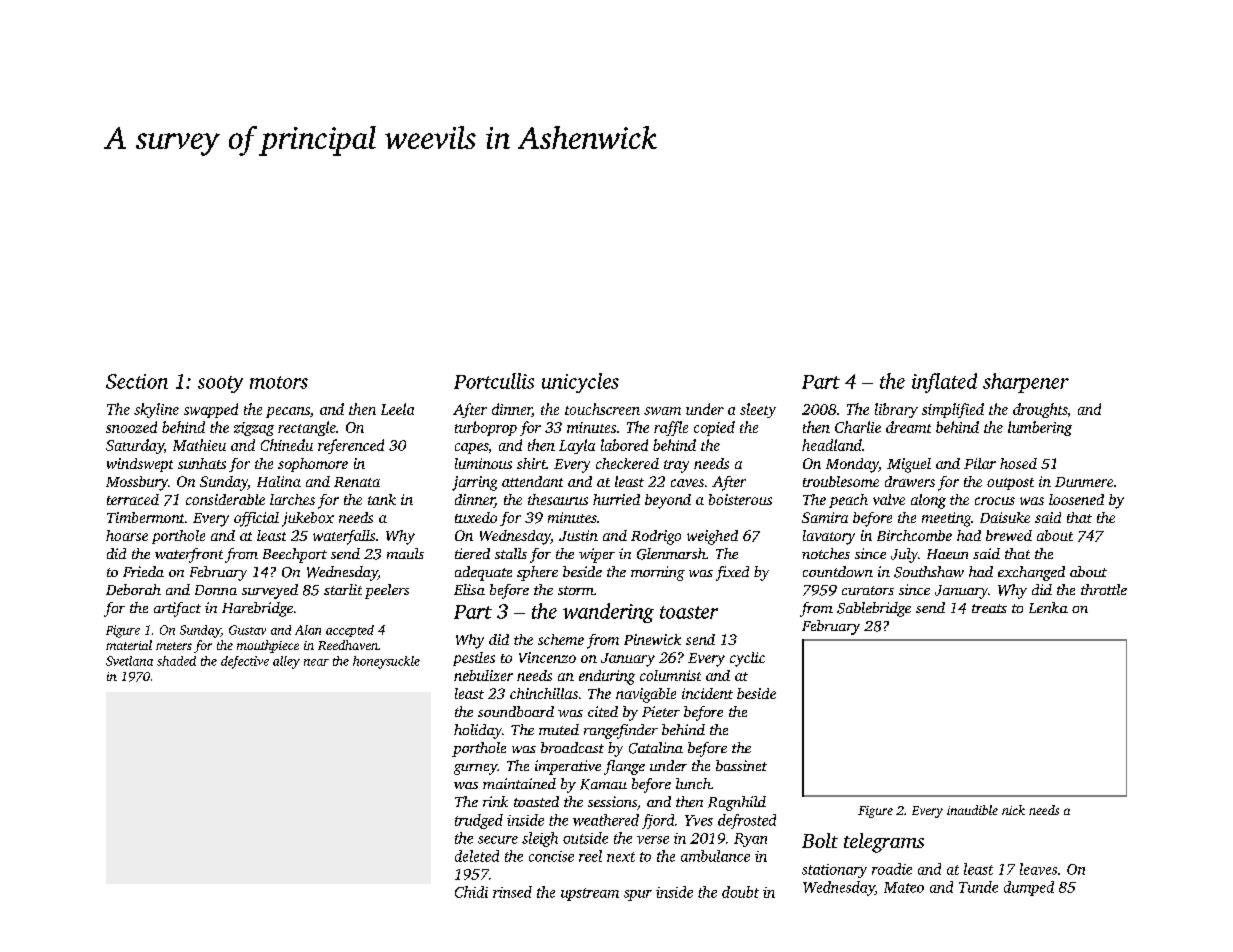 The width and height of the screenshot is (1233, 952). I want to click on Beechport, so click(295, 555).
